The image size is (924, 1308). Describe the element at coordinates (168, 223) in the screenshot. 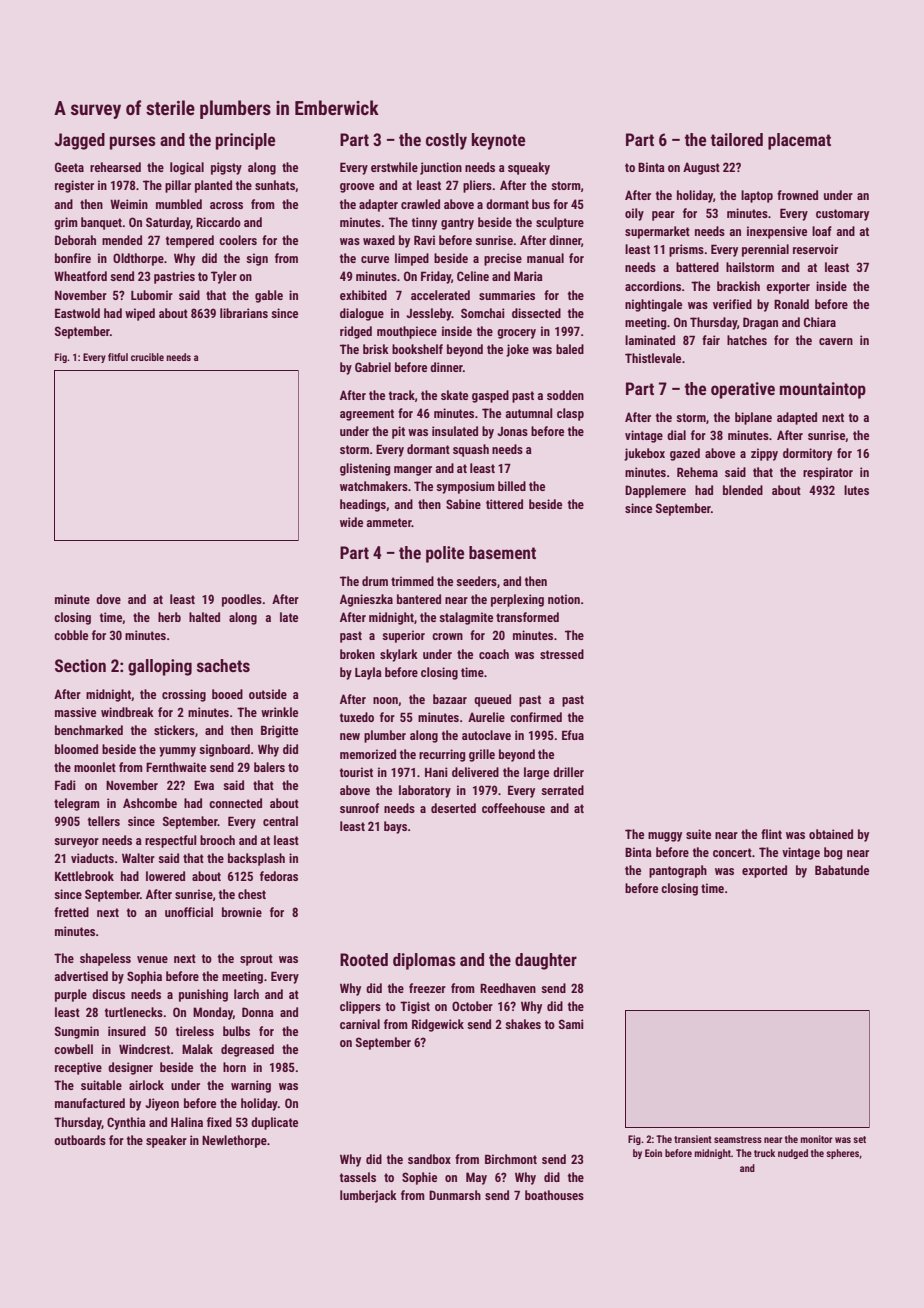

I see `Saturday` at that location.
